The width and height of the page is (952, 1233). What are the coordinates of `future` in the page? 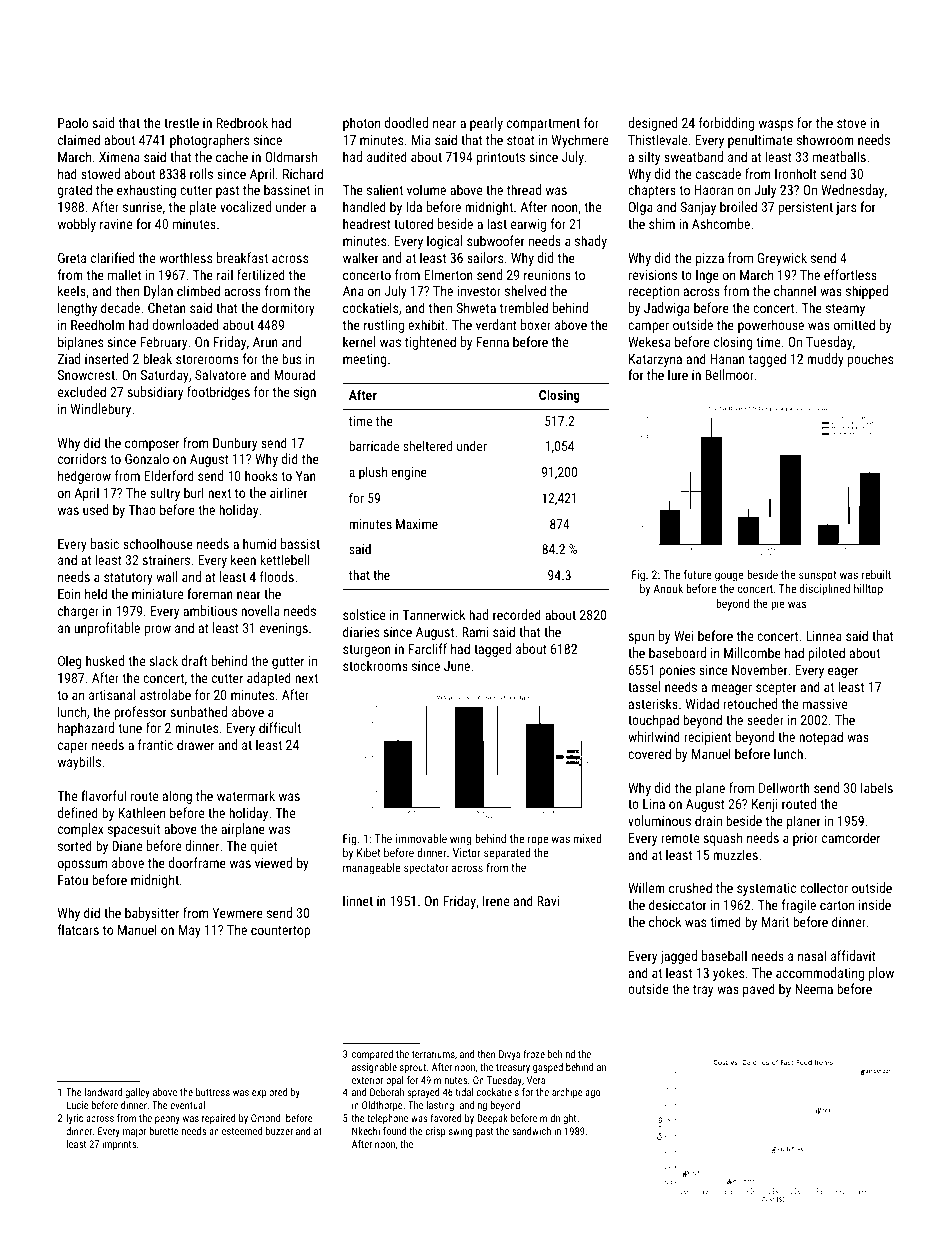 It's located at (698, 574).
